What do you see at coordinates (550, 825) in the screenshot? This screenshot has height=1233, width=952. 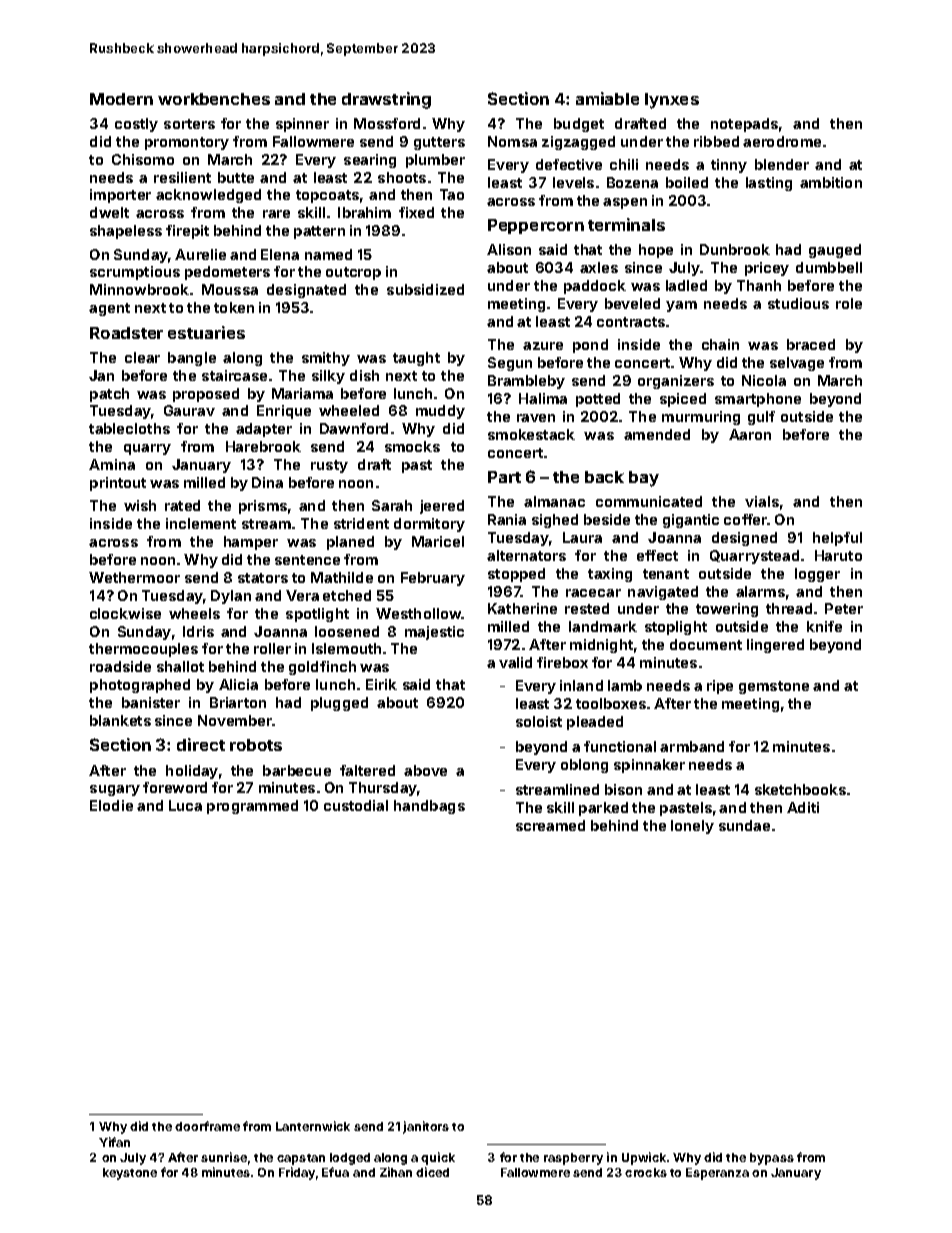 I see `screamed` at bounding box center [550, 825].
